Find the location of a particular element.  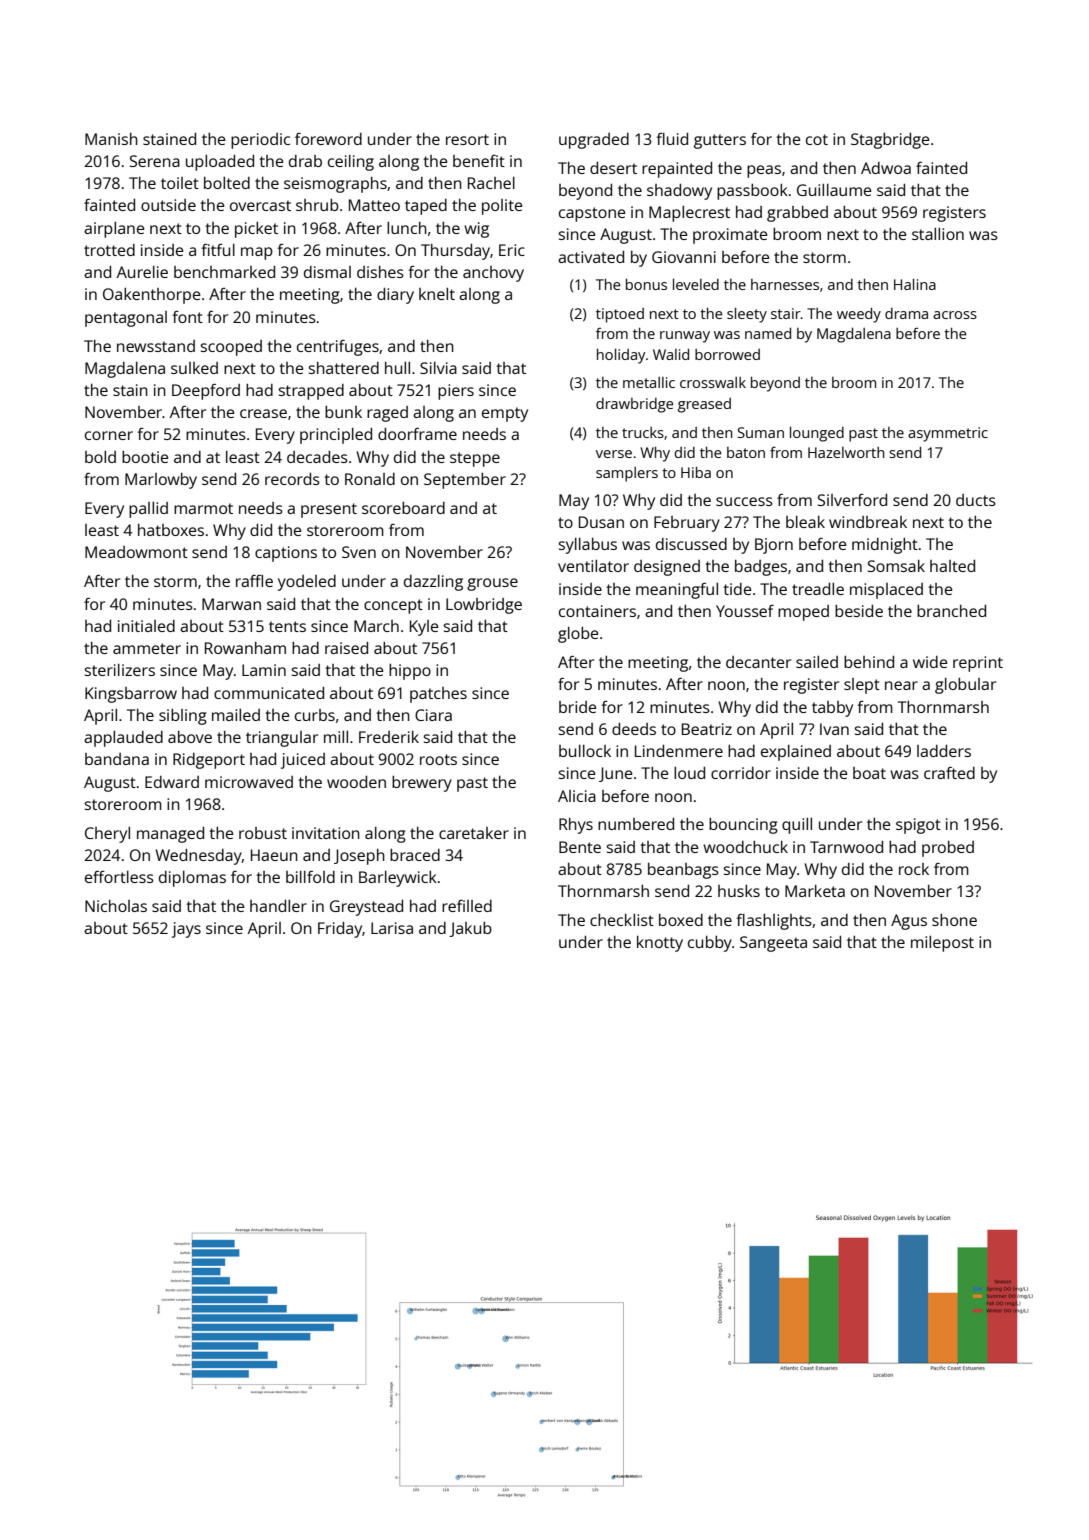

beanbags is located at coordinates (683, 871).
